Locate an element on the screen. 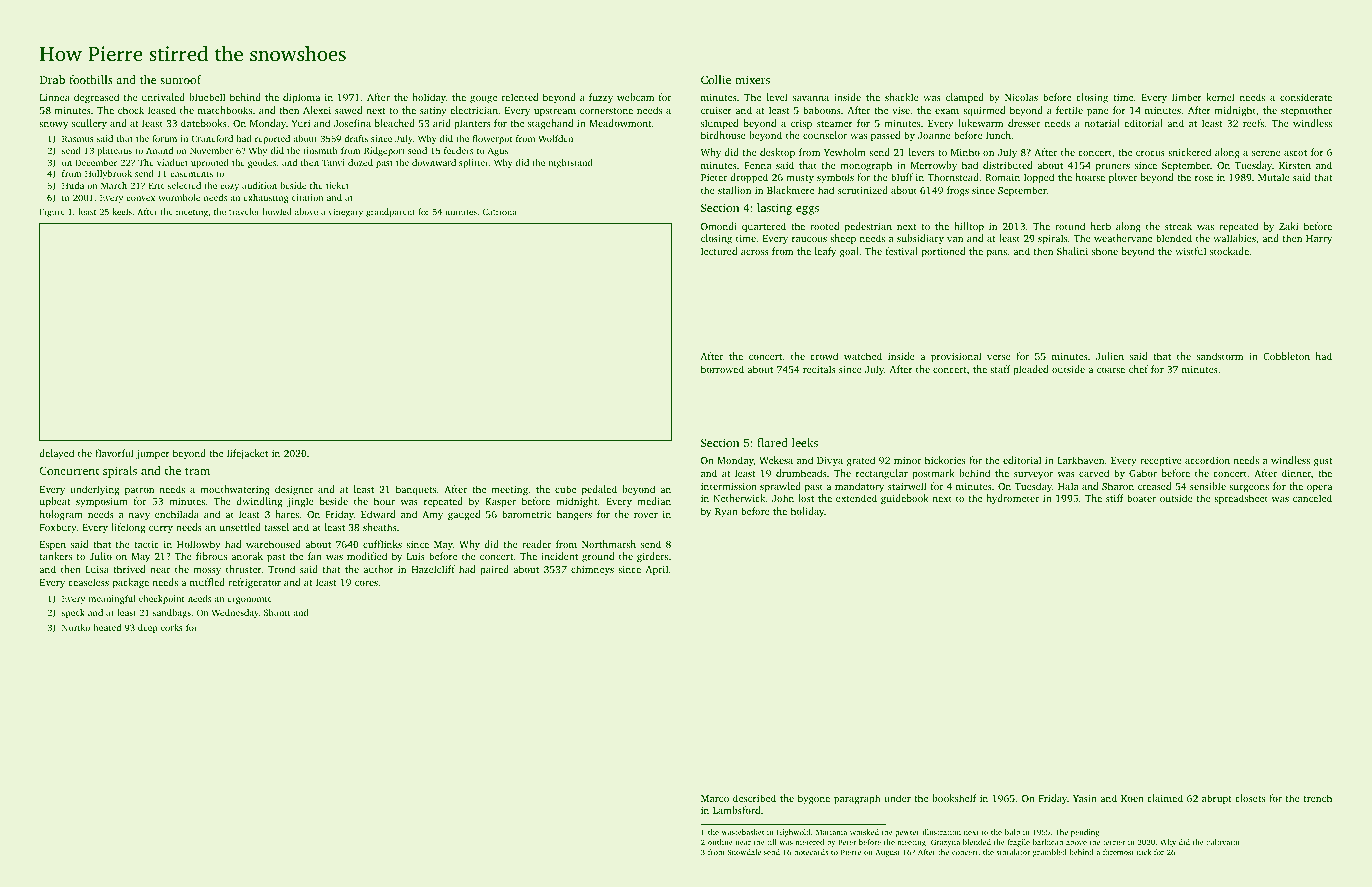 Image resolution: width=1372 pixels, height=887 pixels. accordion is located at coordinates (1207, 460).
